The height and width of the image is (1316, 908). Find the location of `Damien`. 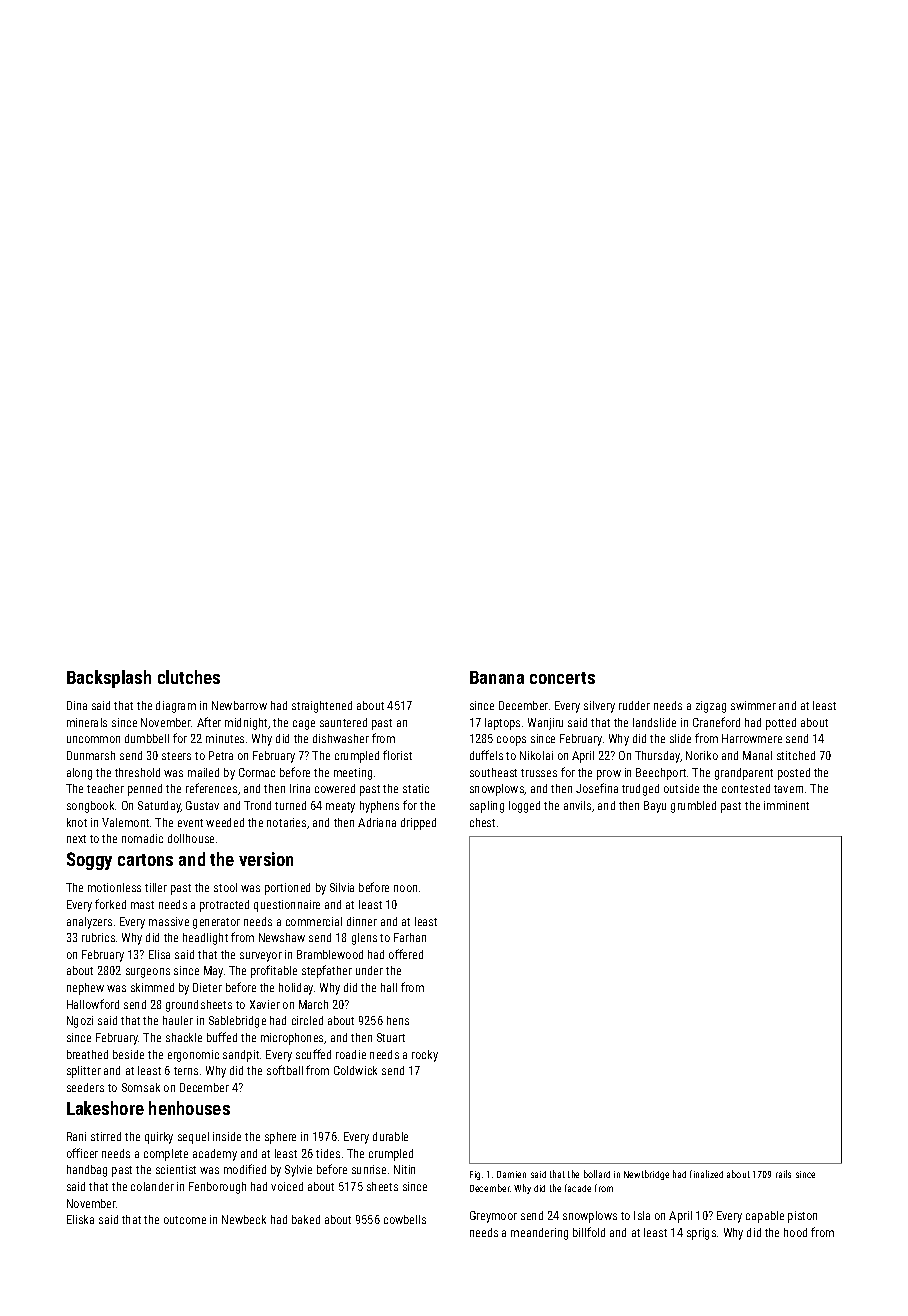

Damien is located at coordinates (511, 1174).
